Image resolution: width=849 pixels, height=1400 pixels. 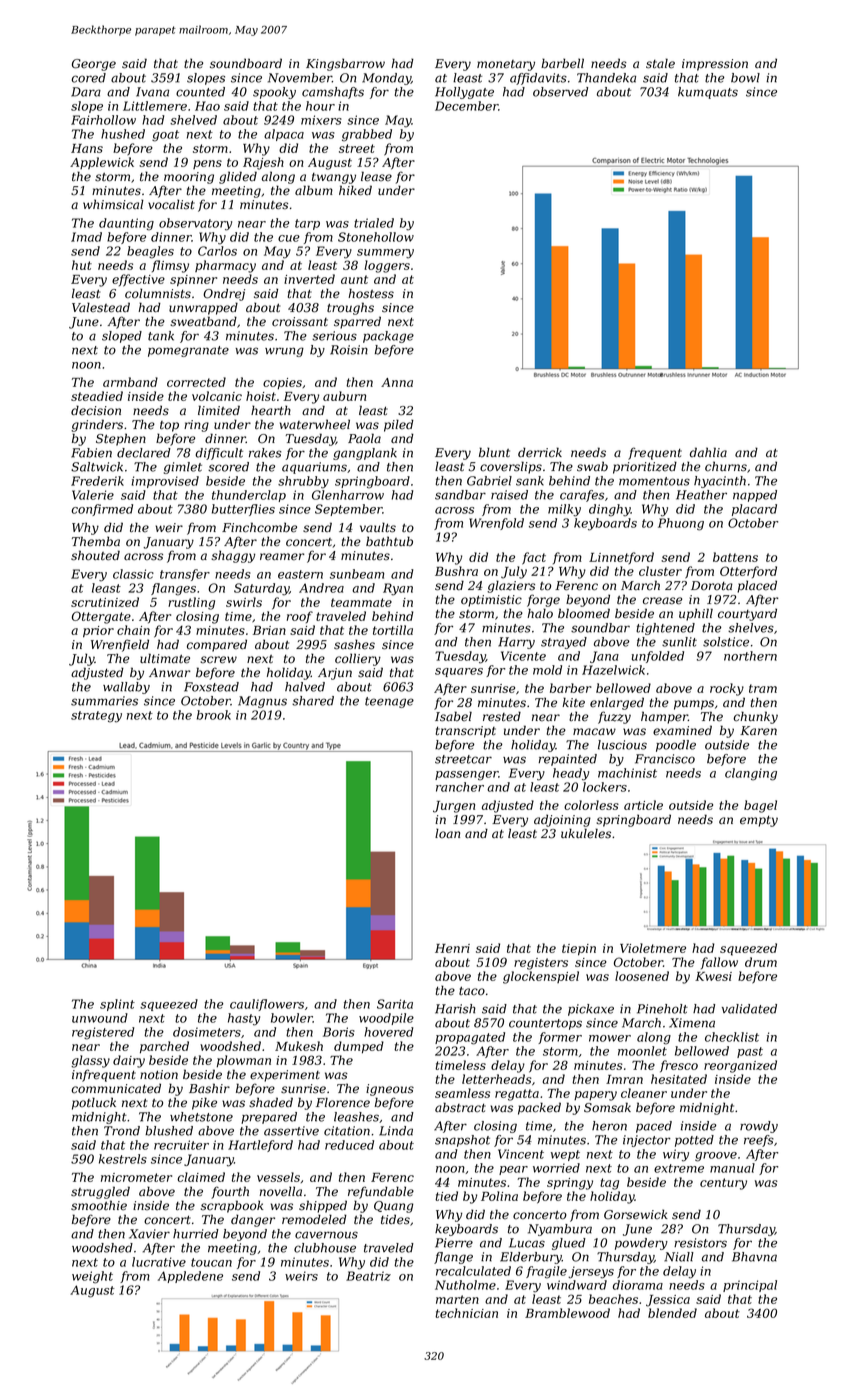 I want to click on lucrative, so click(x=159, y=1262).
